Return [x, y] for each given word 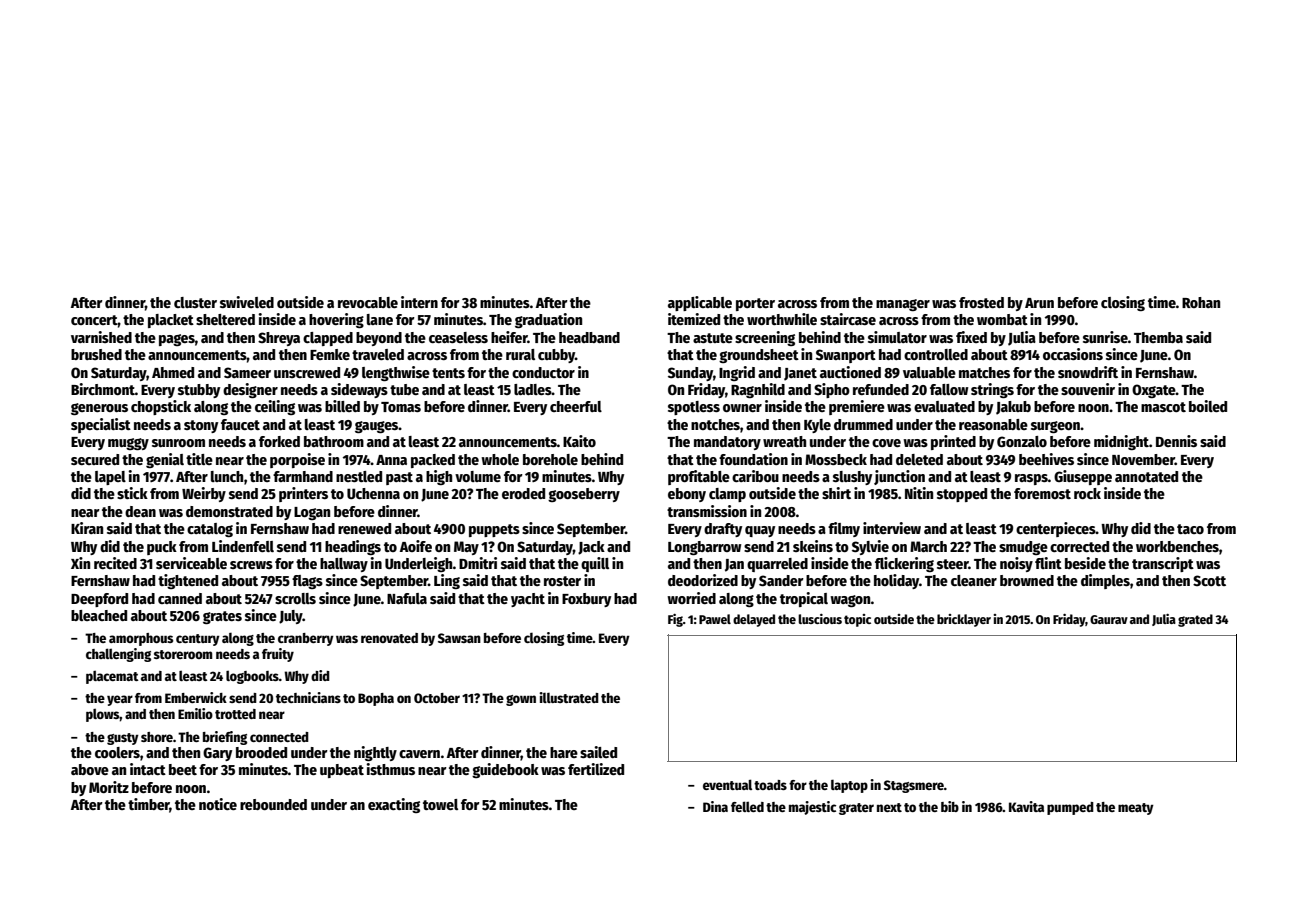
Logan [312, 513]
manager [903, 305]
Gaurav [1109, 619]
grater [856, 809]
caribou [755, 476]
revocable [368, 302]
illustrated [569, 697]
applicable [700, 303]
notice [218, 804]
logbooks [252, 677]
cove [886, 443]
